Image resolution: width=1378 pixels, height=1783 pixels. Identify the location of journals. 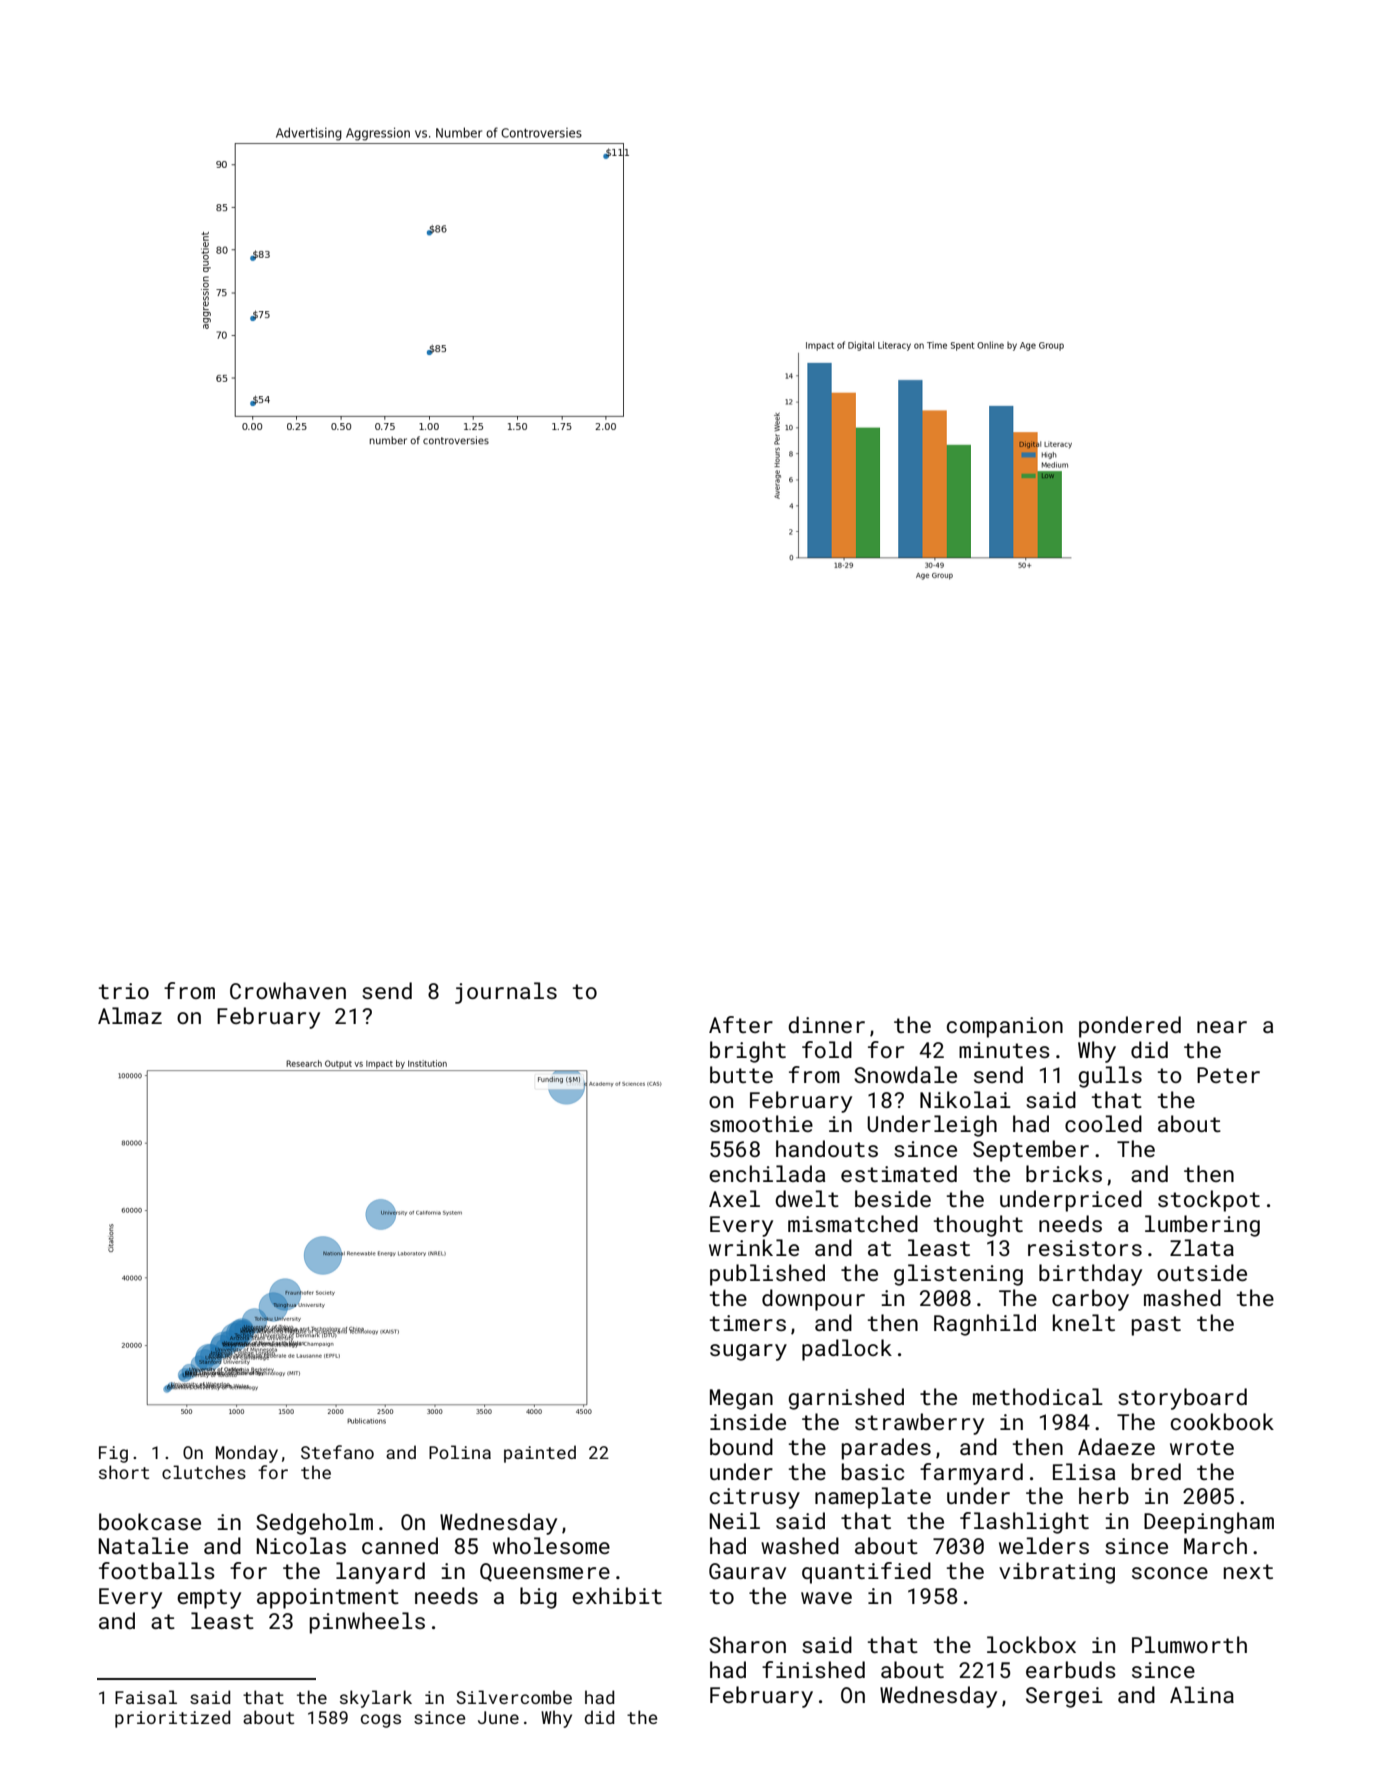
(506, 993).
